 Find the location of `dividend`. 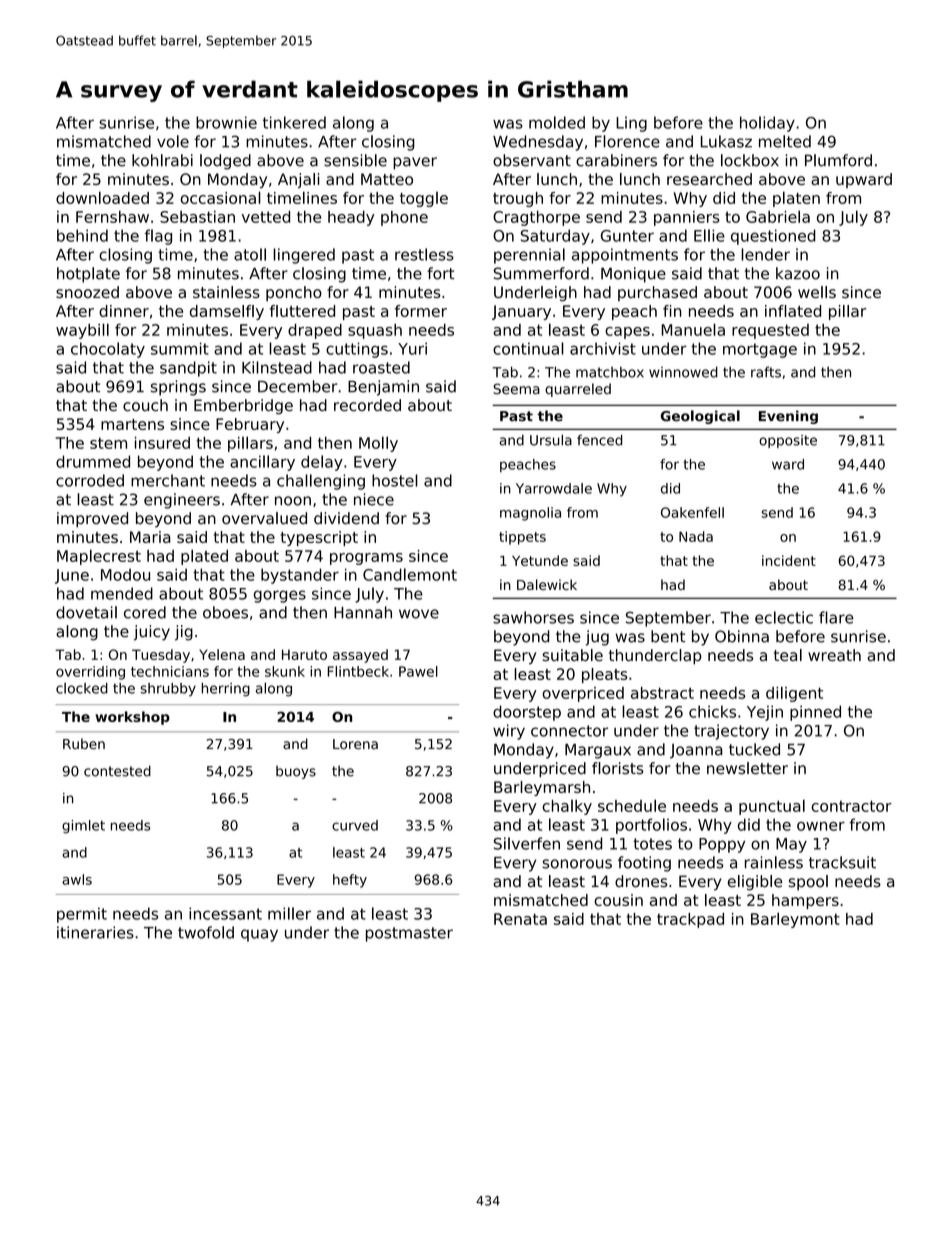

dividend is located at coordinates (346, 518).
